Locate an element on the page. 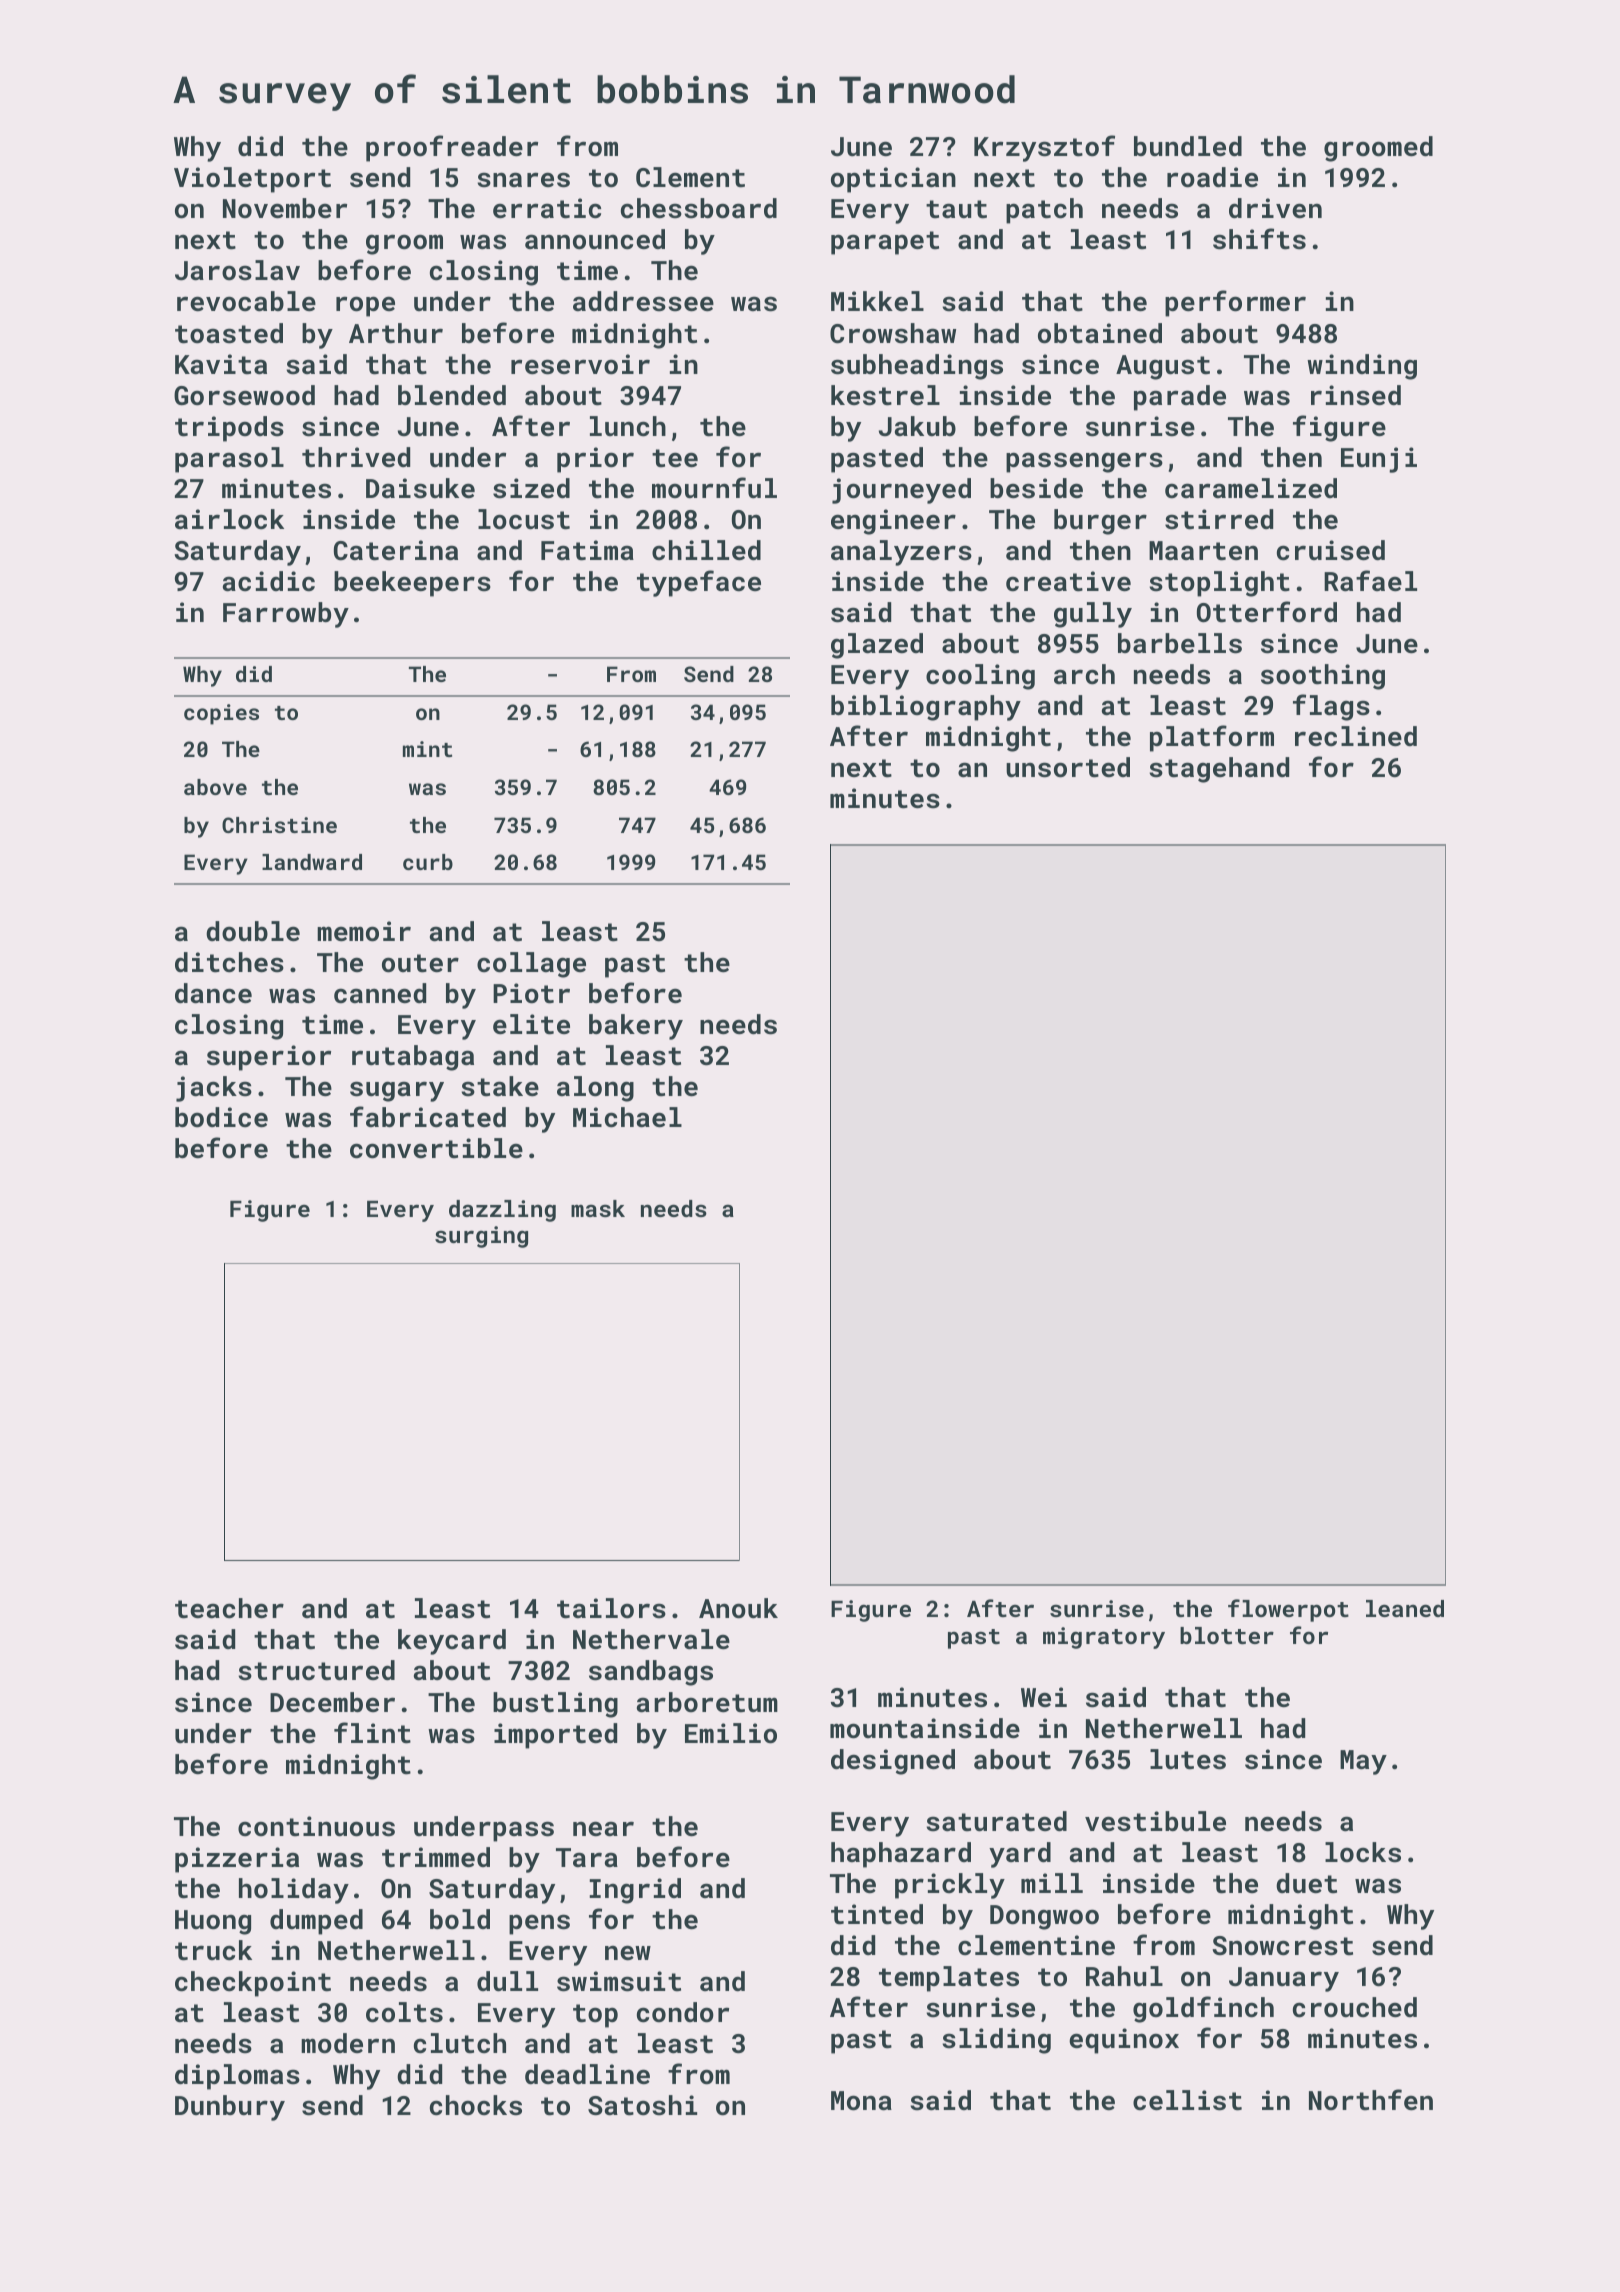  optician is located at coordinates (893, 180).
